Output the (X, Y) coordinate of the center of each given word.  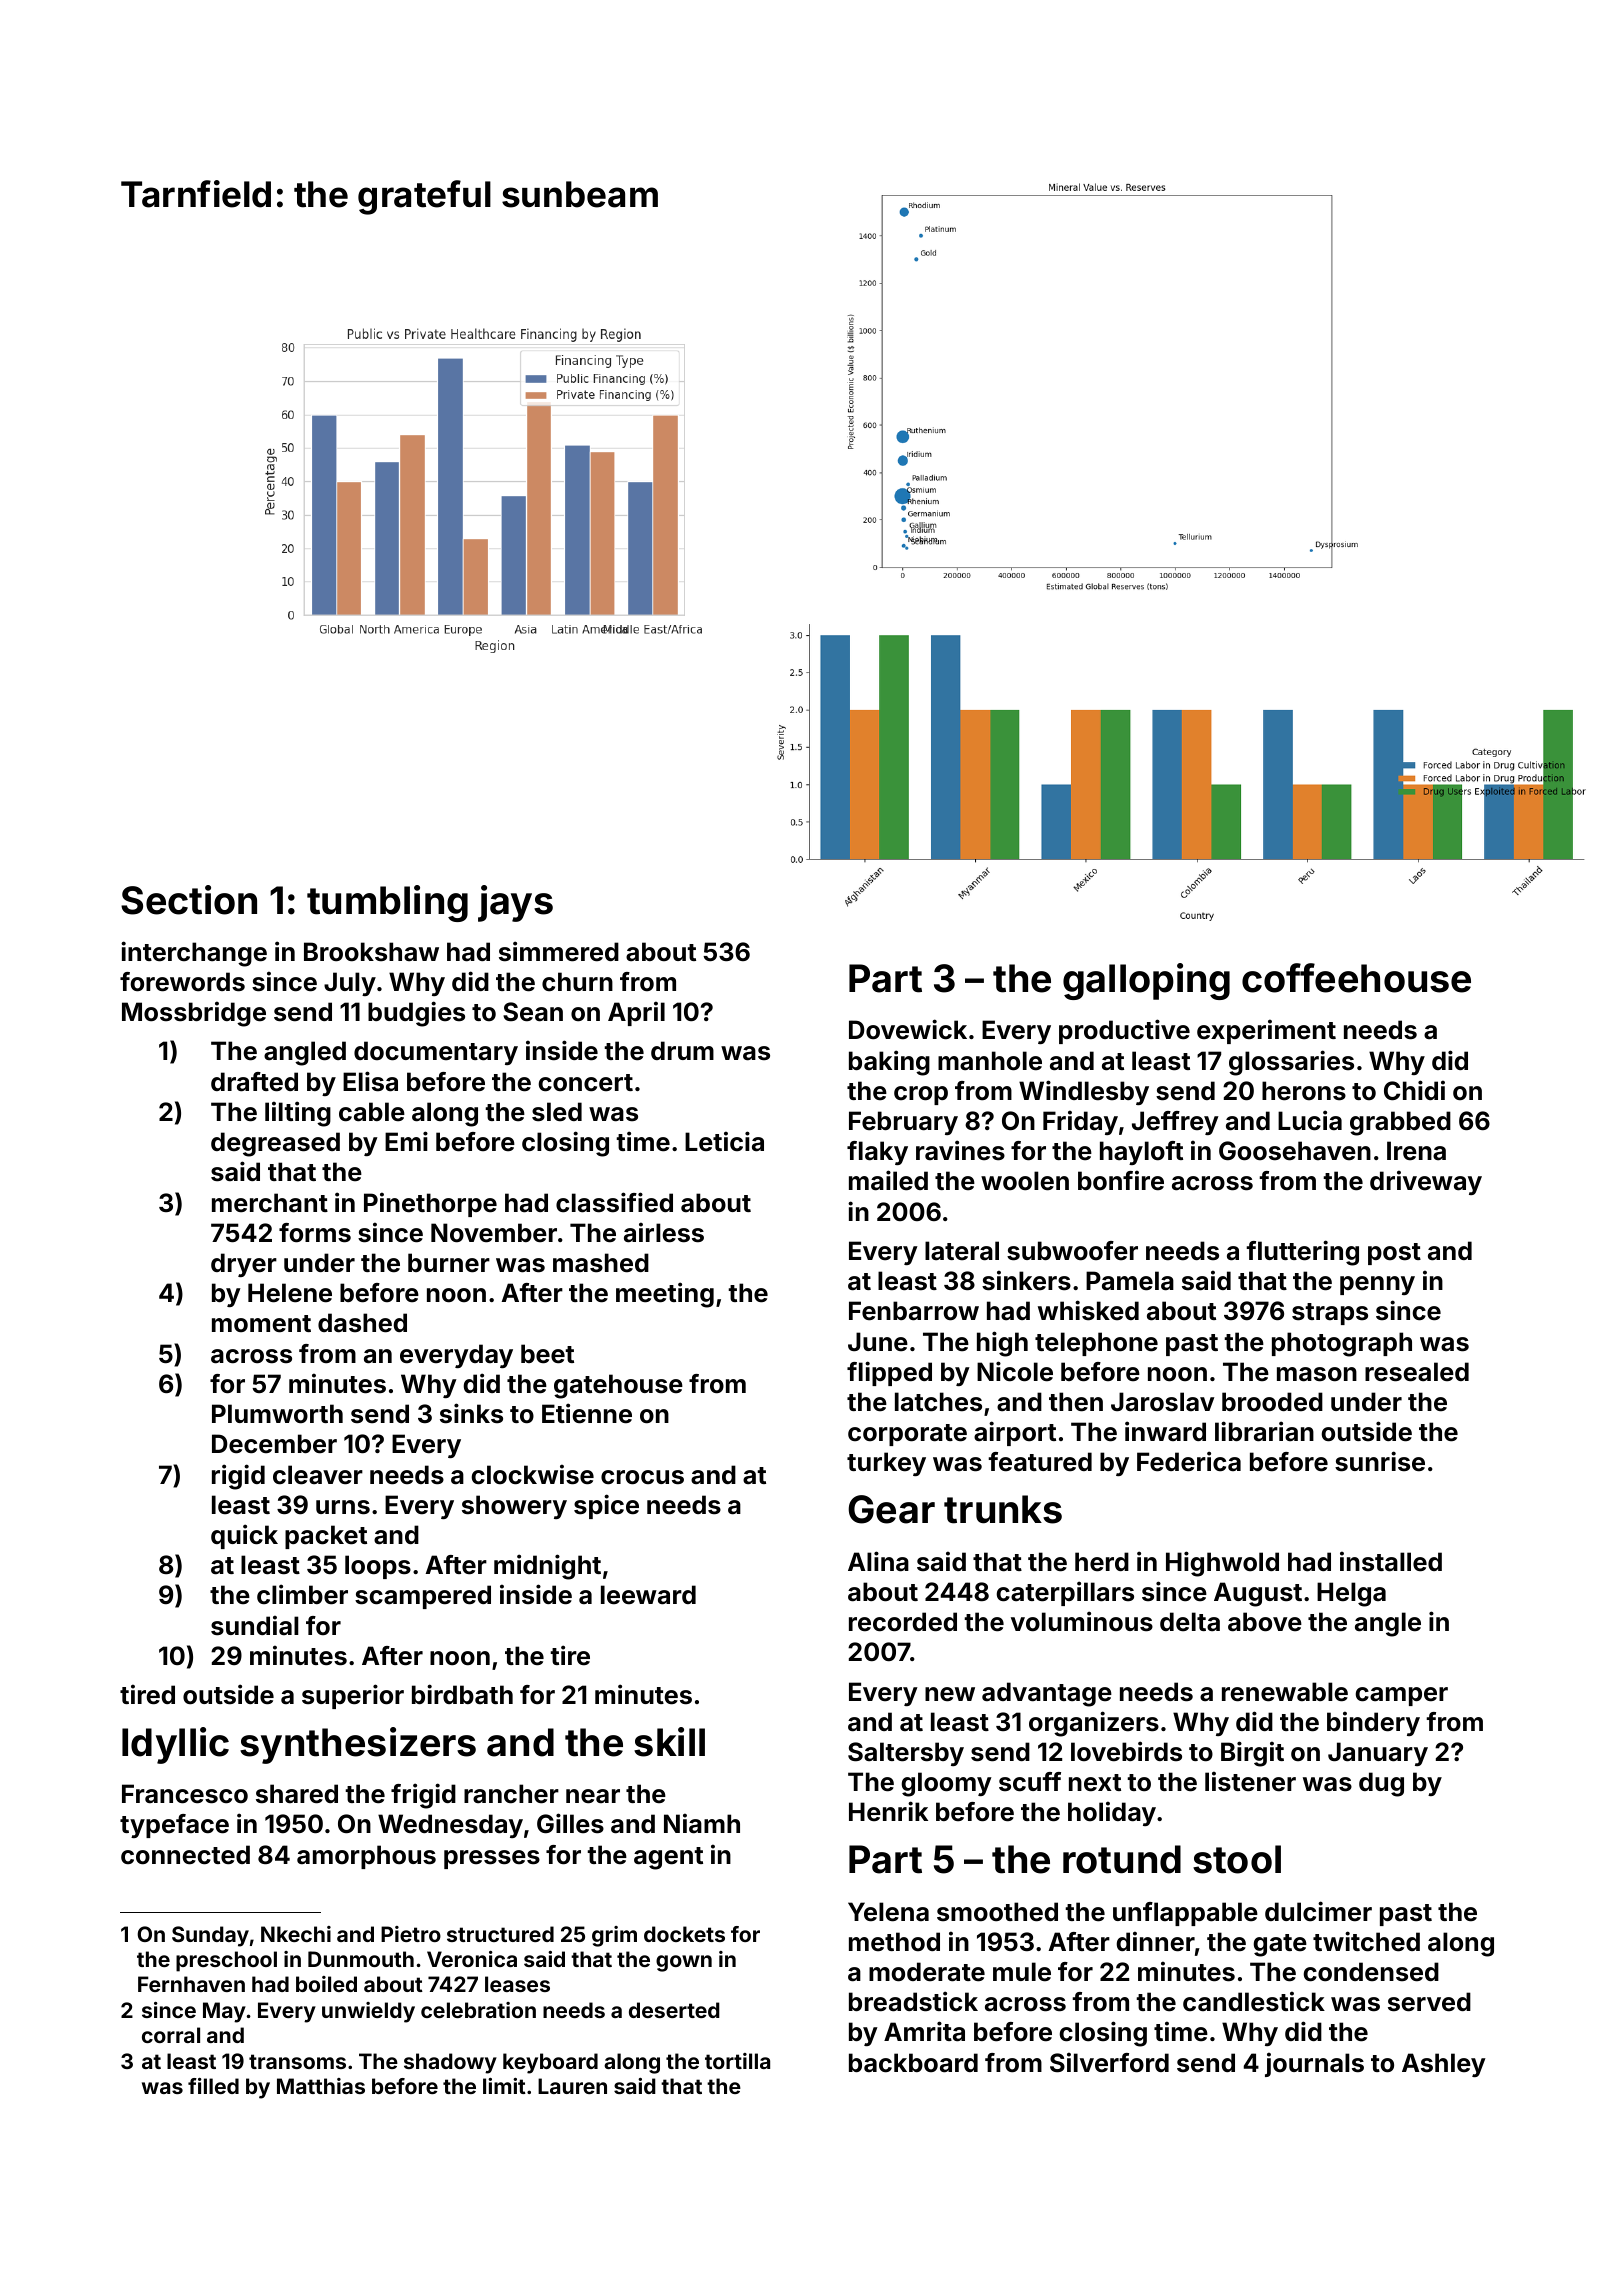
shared (297, 1794)
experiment (1266, 1031)
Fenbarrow (914, 1311)
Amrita (924, 2031)
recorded (903, 1622)
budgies (416, 1014)
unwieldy (368, 2012)
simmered (559, 951)
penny (1377, 1285)
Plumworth (277, 1414)
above (1265, 1622)
